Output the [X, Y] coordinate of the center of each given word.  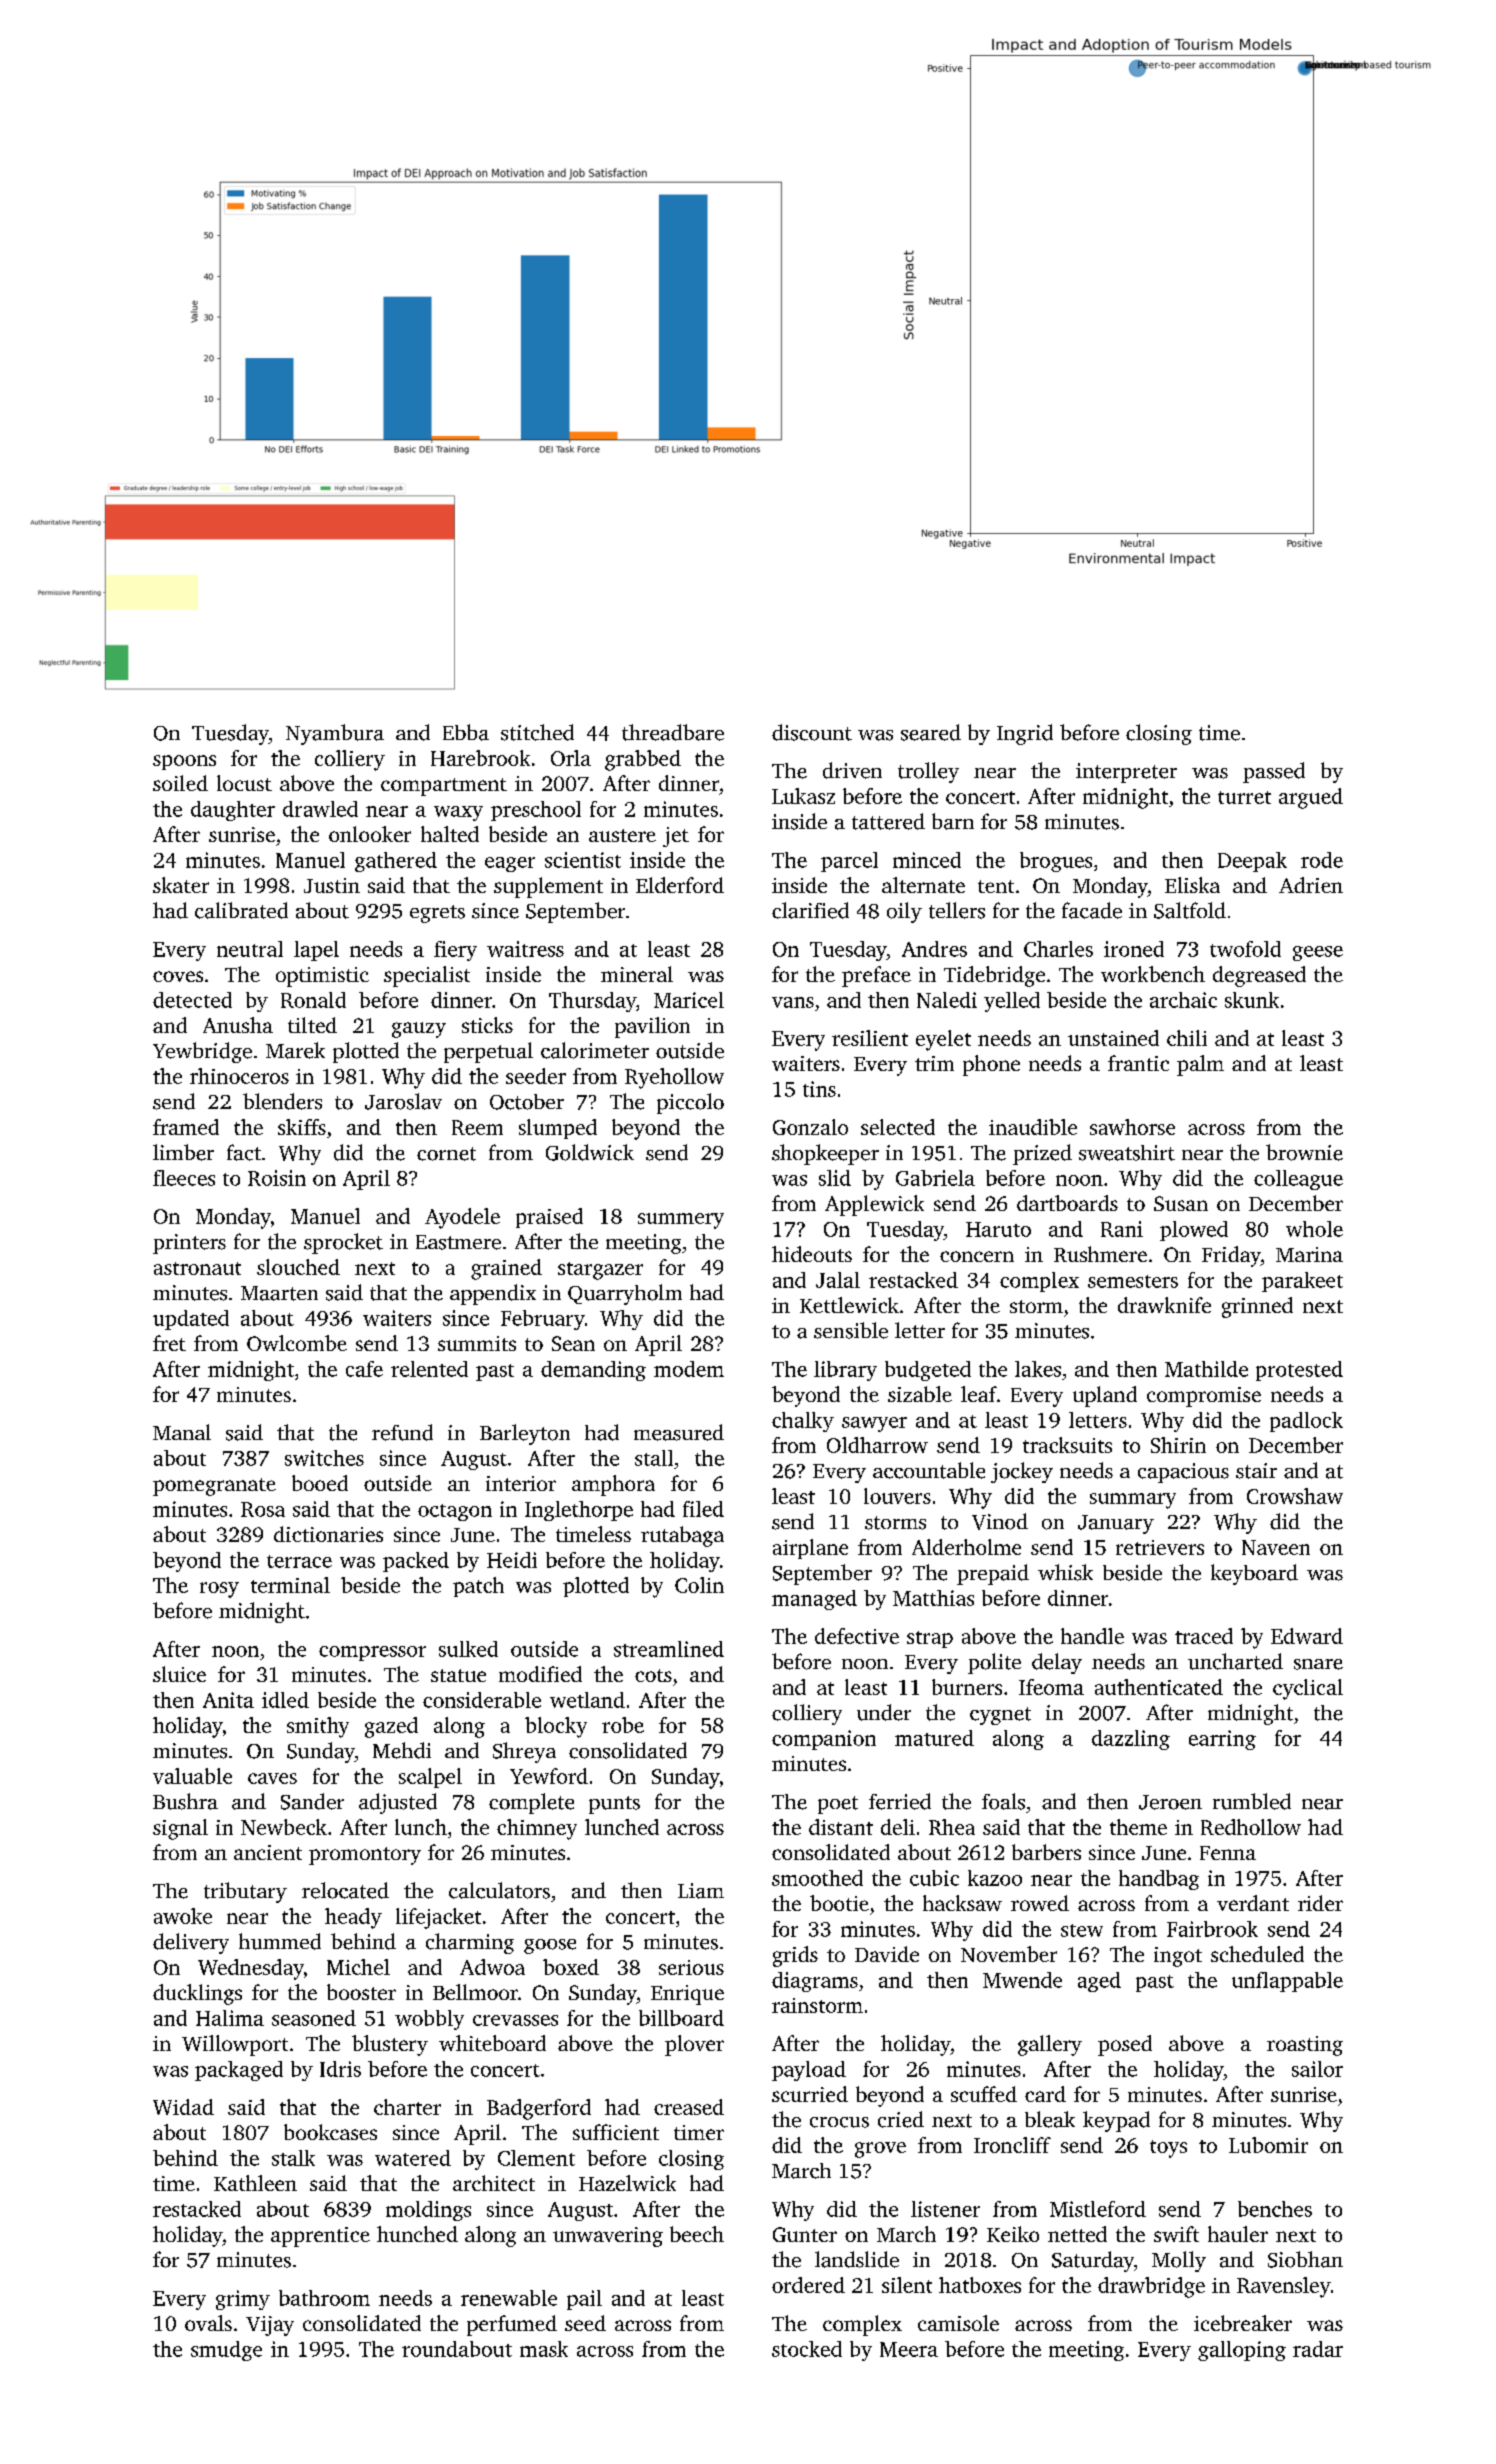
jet [676, 837]
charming [470, 1943]
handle [1092, 1636]
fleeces [184, 1178]
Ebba [466, 732]
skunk [1252, 1000]
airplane [810, 1549]
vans [793, 1002]
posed [1125, 2045]
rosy [219, 1590]
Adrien [1311, 885]
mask [544, 2349]
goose [550, 1946]
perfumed [512, 2325]
